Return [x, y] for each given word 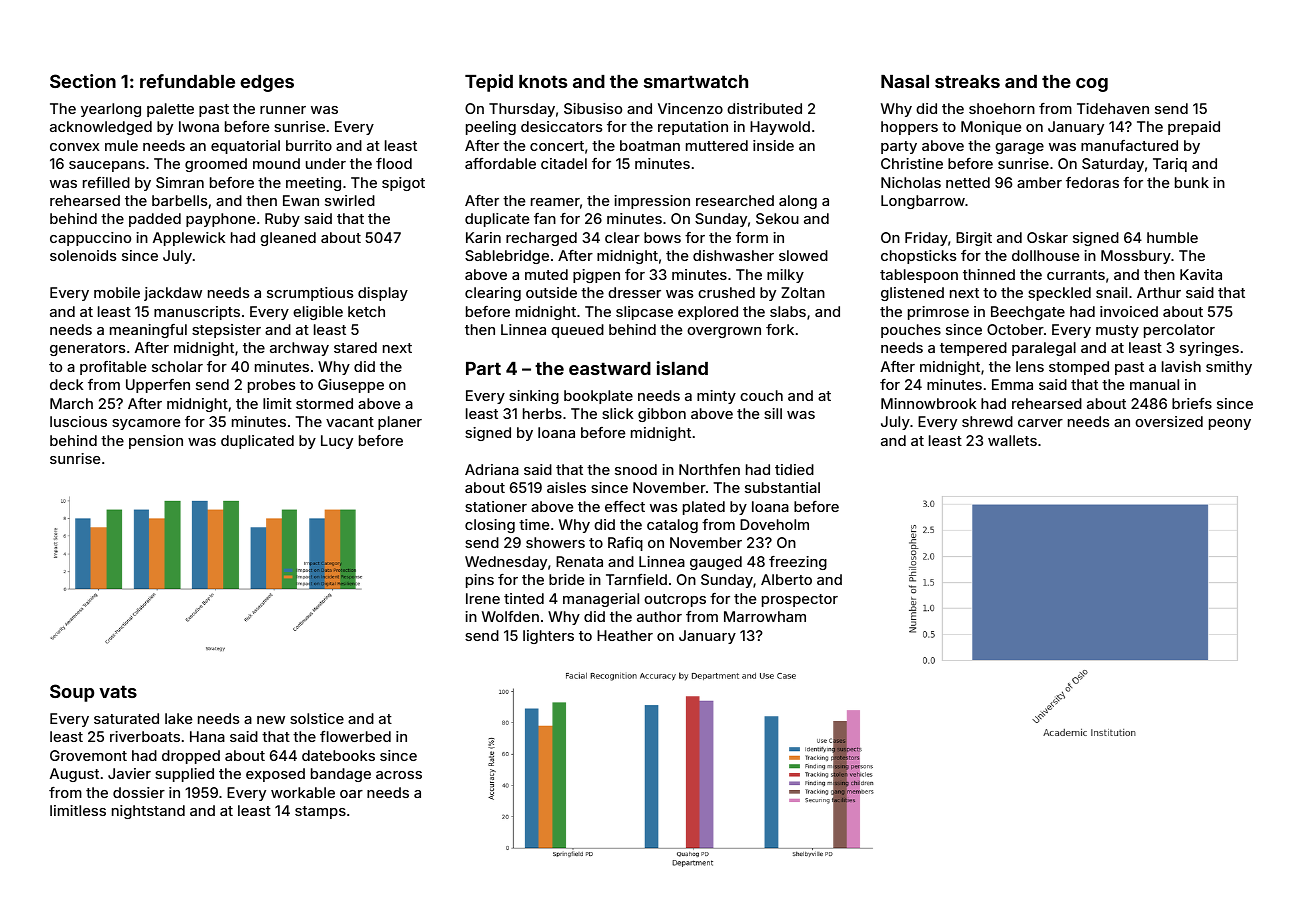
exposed [275, 775]
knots [543, 81]
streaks [967, 81]
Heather [625, 635]
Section [83, 81]
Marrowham [765, 616]
